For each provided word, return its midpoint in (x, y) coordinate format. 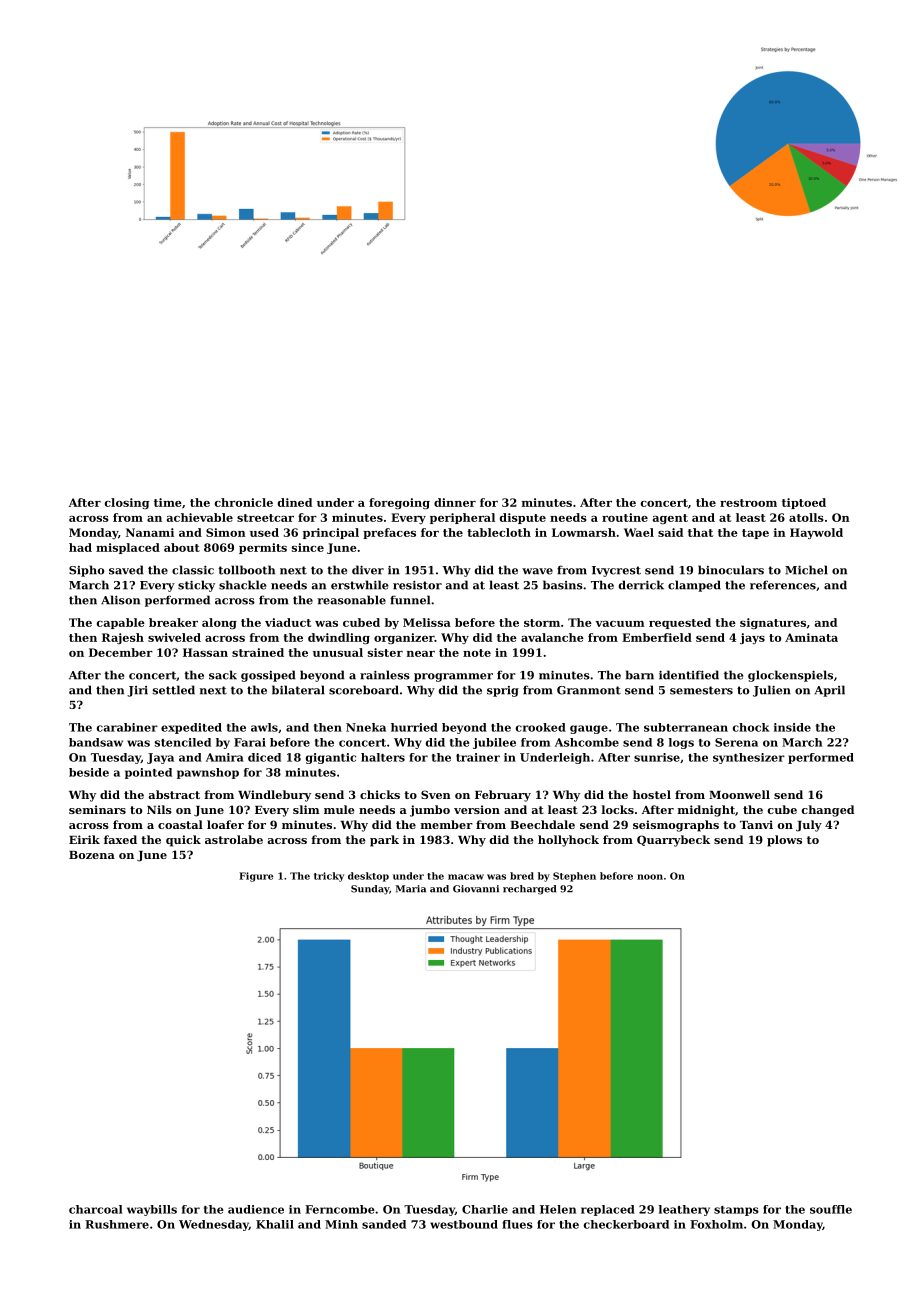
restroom (748, 503)
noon (650, 877)
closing (127, 503)
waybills (152, 1210)
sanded (384, 1224)
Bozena (92, 855)
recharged (529, 890)
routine (625, 517)
